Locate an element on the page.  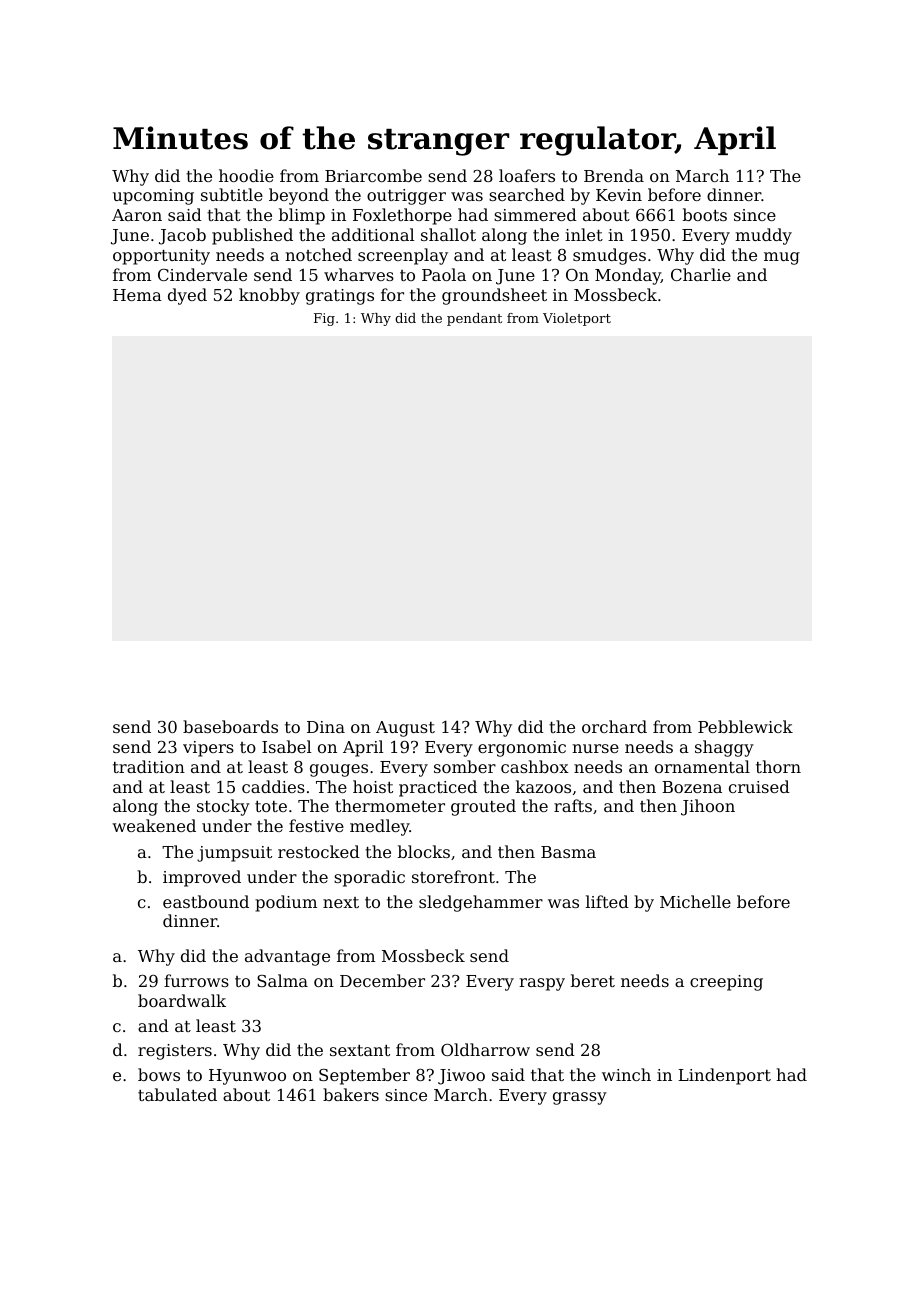
ornamental is located at coordinates (702, 766).
